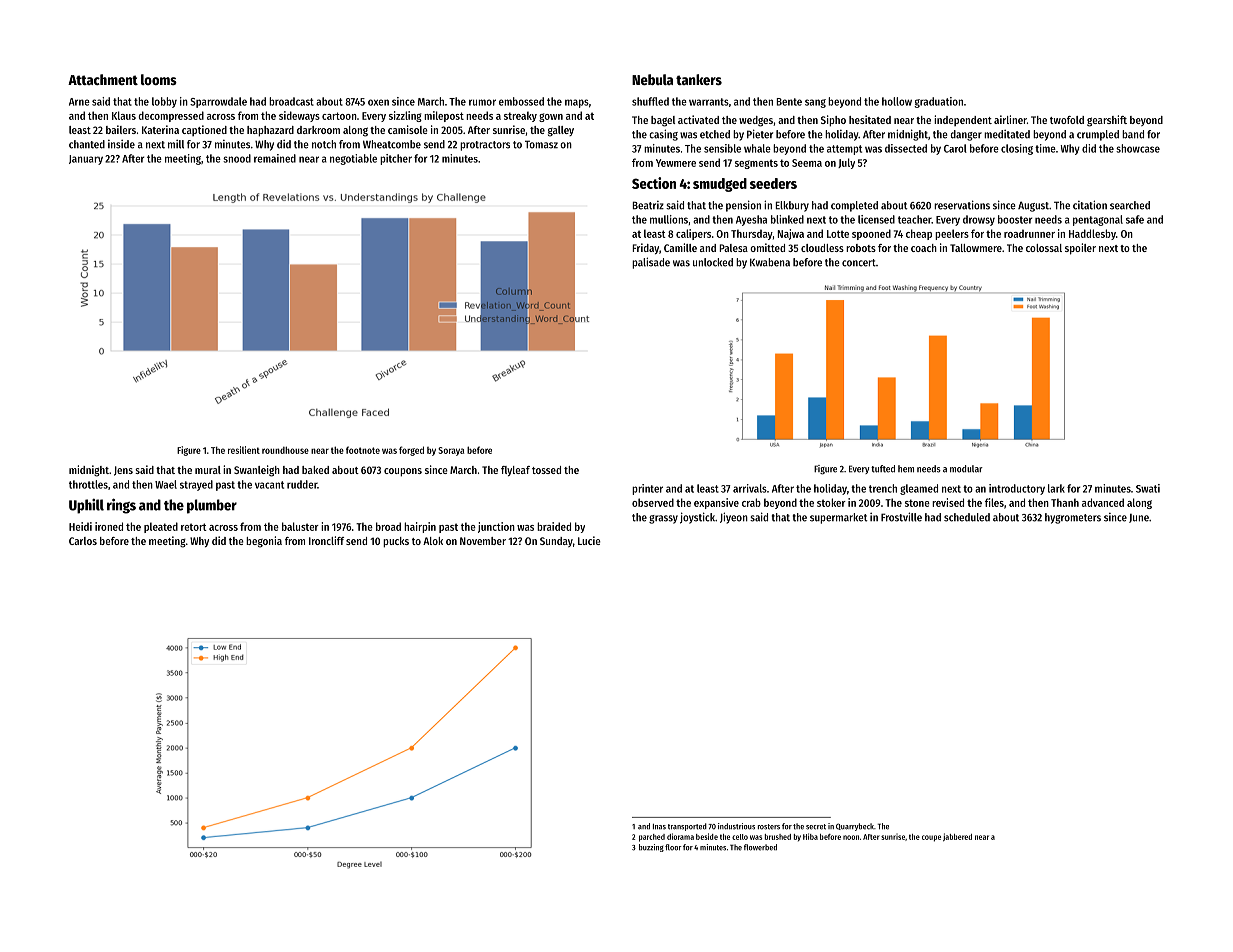 The image size is (1233, 952). Describe the element at coordinates (773, 183) in the screenshot. I see `seeders` at that location.
